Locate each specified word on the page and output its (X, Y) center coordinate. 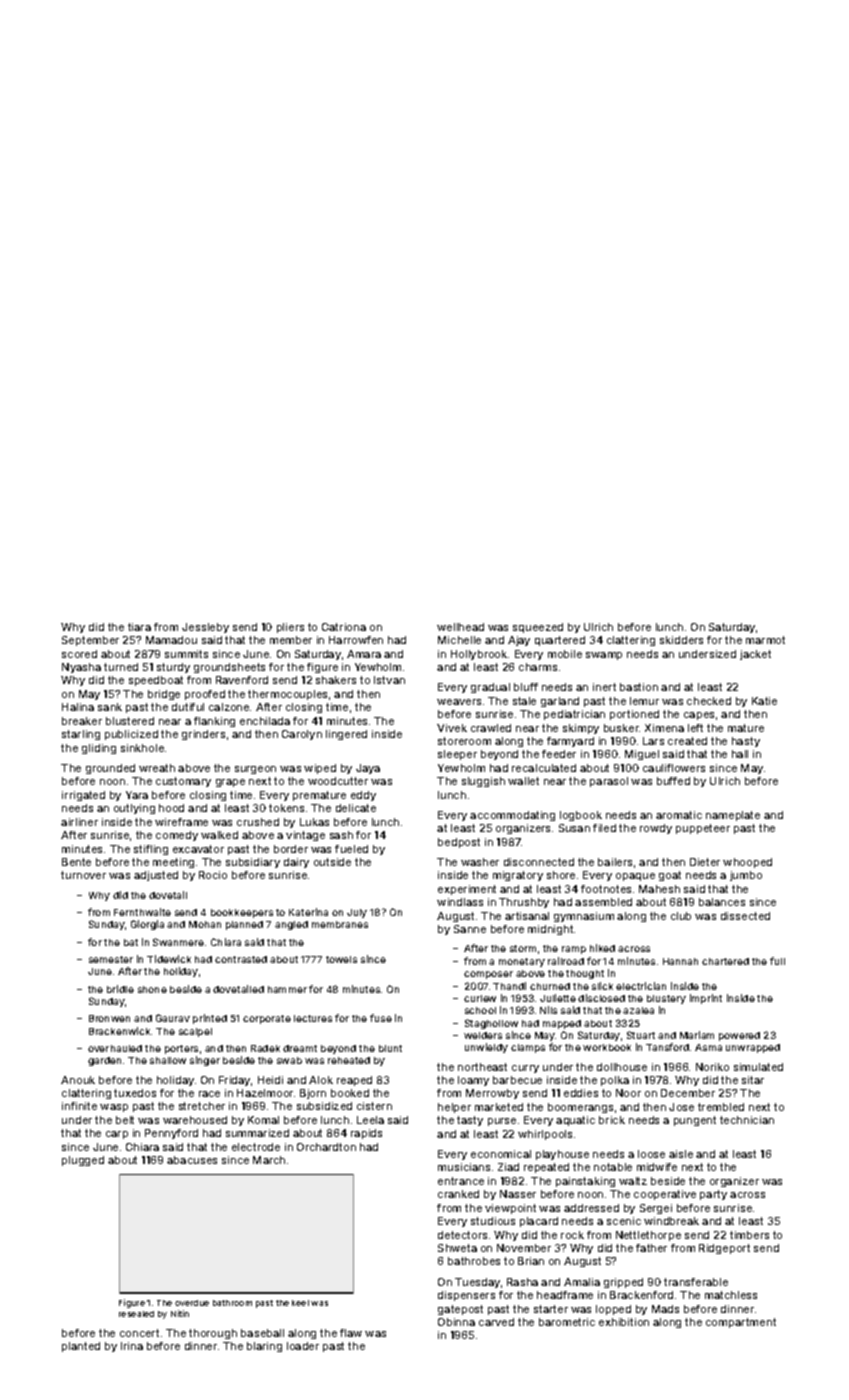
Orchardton (326, 1147)
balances (722, 902)
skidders (681, 640)
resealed (136, 1314)
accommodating (512, 816)
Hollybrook (479, 655)
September (90, 641)
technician (747, 1120)
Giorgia (147, 925)
